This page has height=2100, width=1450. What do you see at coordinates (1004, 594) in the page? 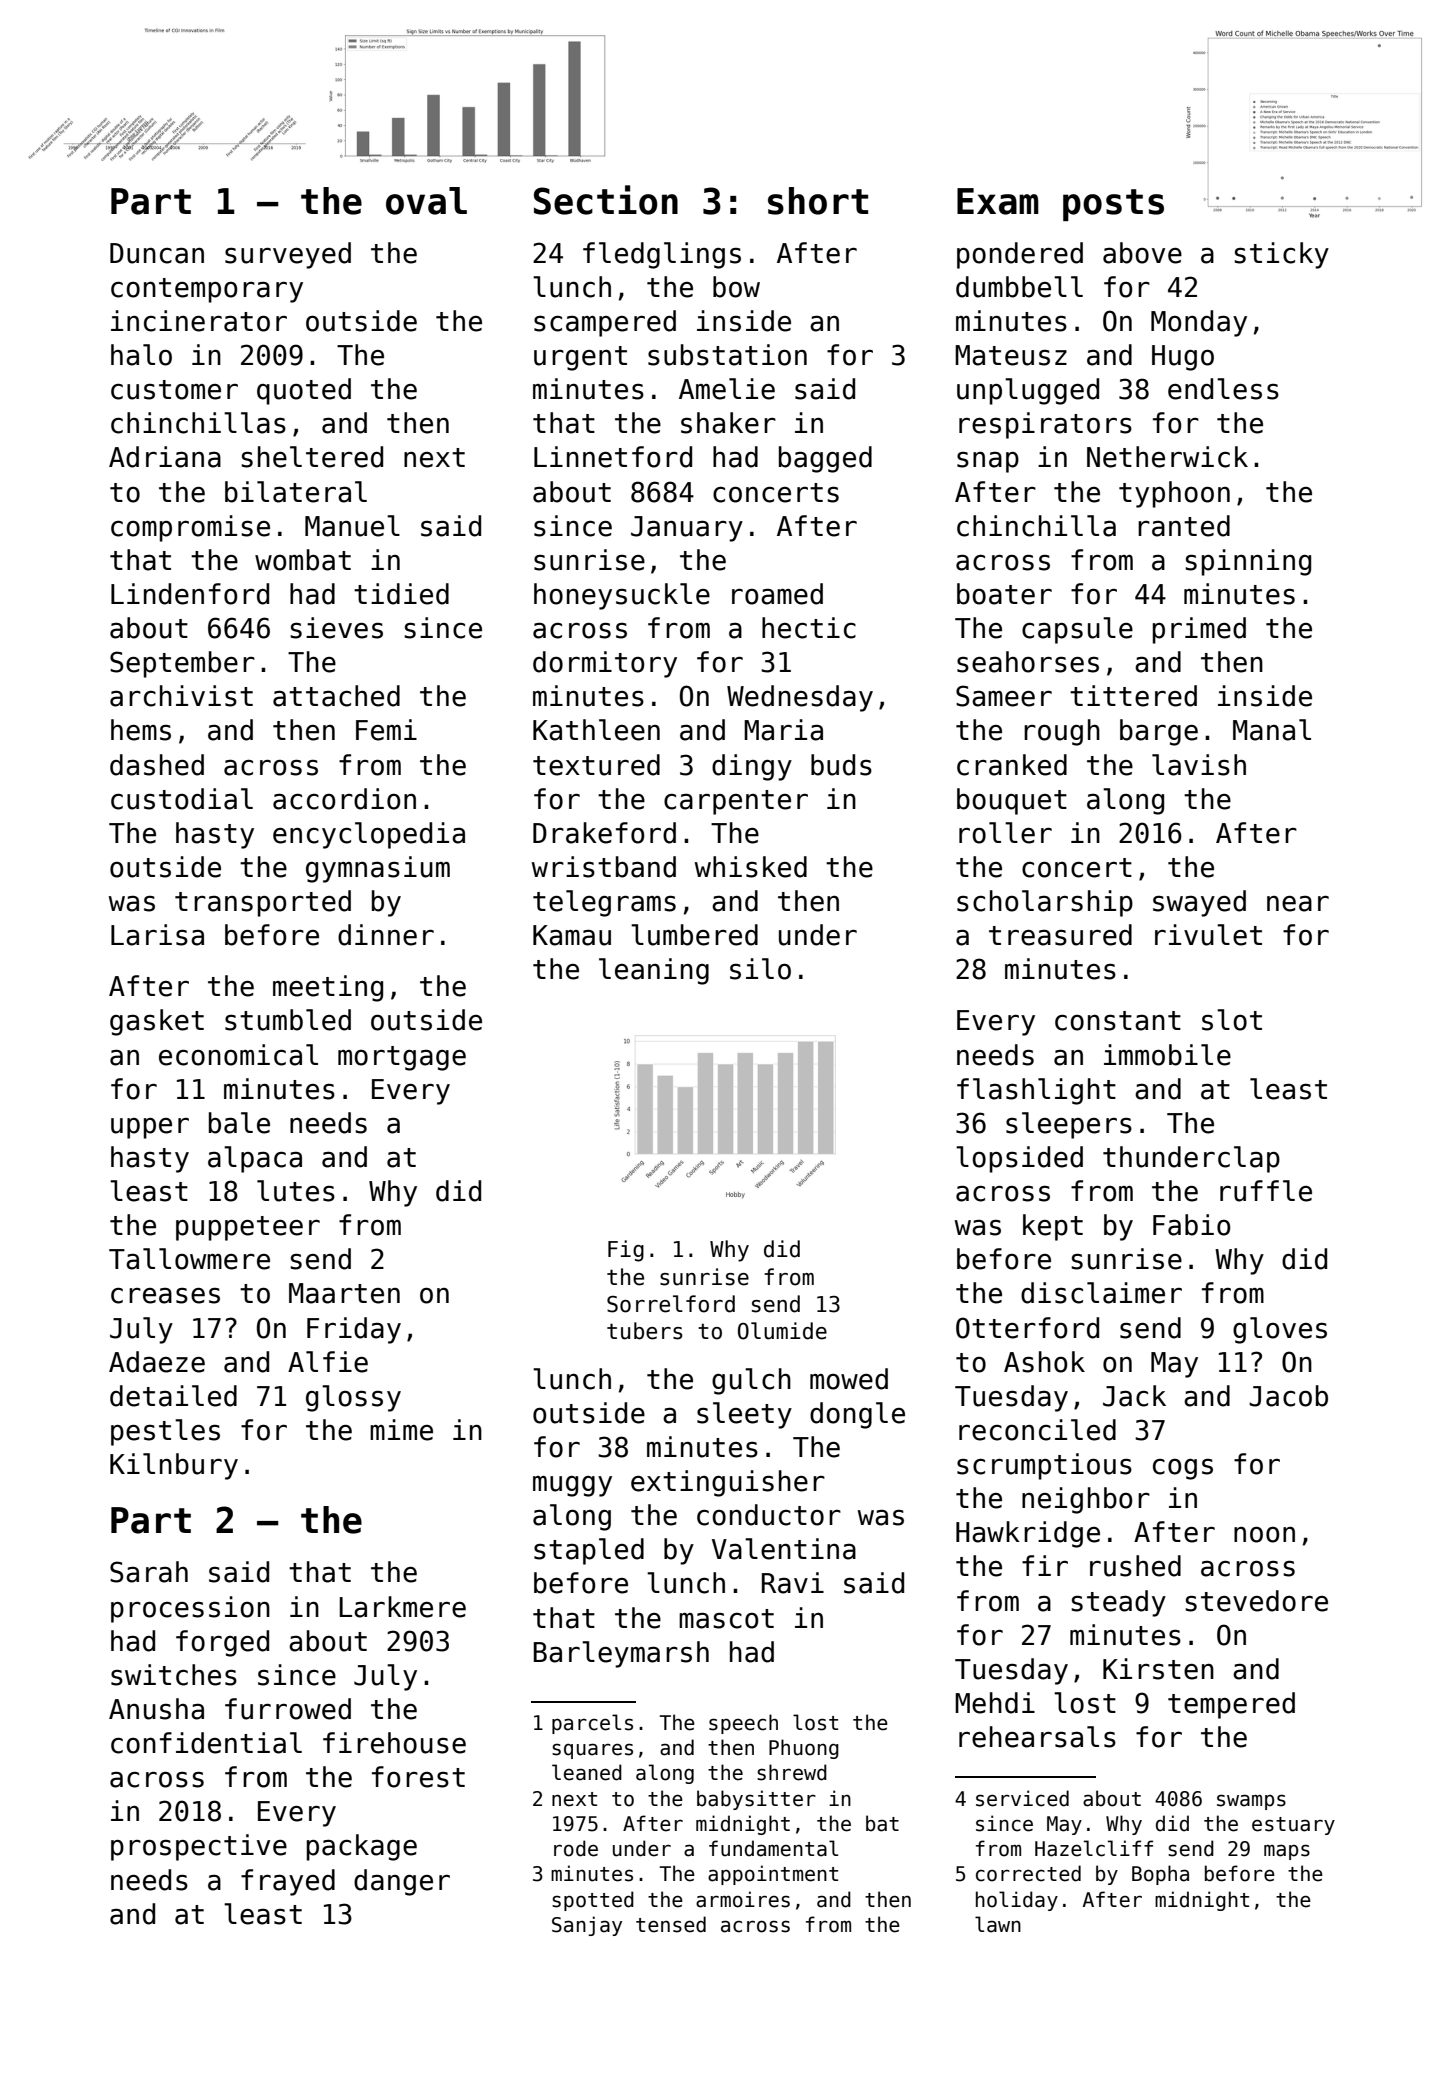
I see `boater` at bounding box center [1004, 594].
